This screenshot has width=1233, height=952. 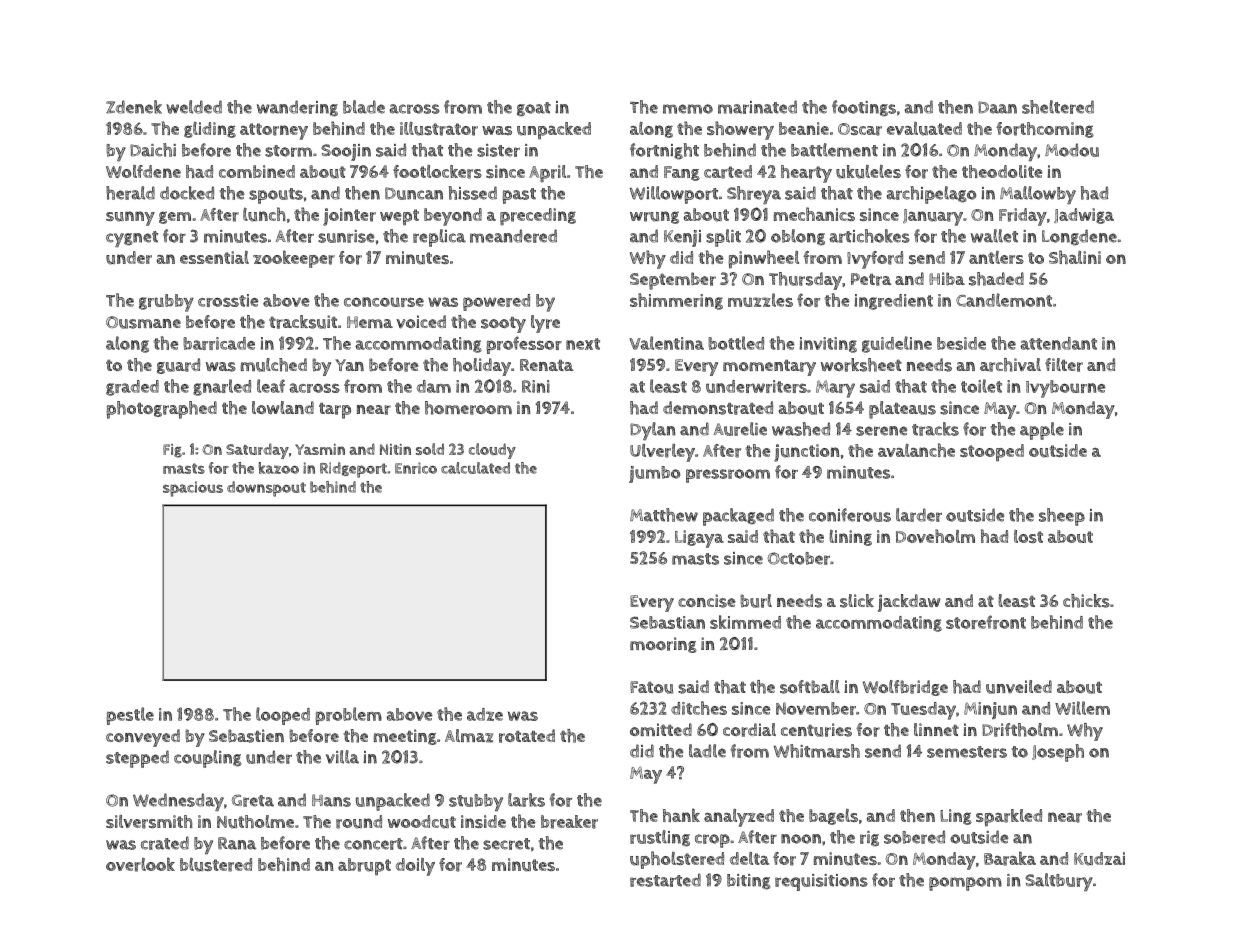 I want to click on jumbo, so click(x=654, y=474).
